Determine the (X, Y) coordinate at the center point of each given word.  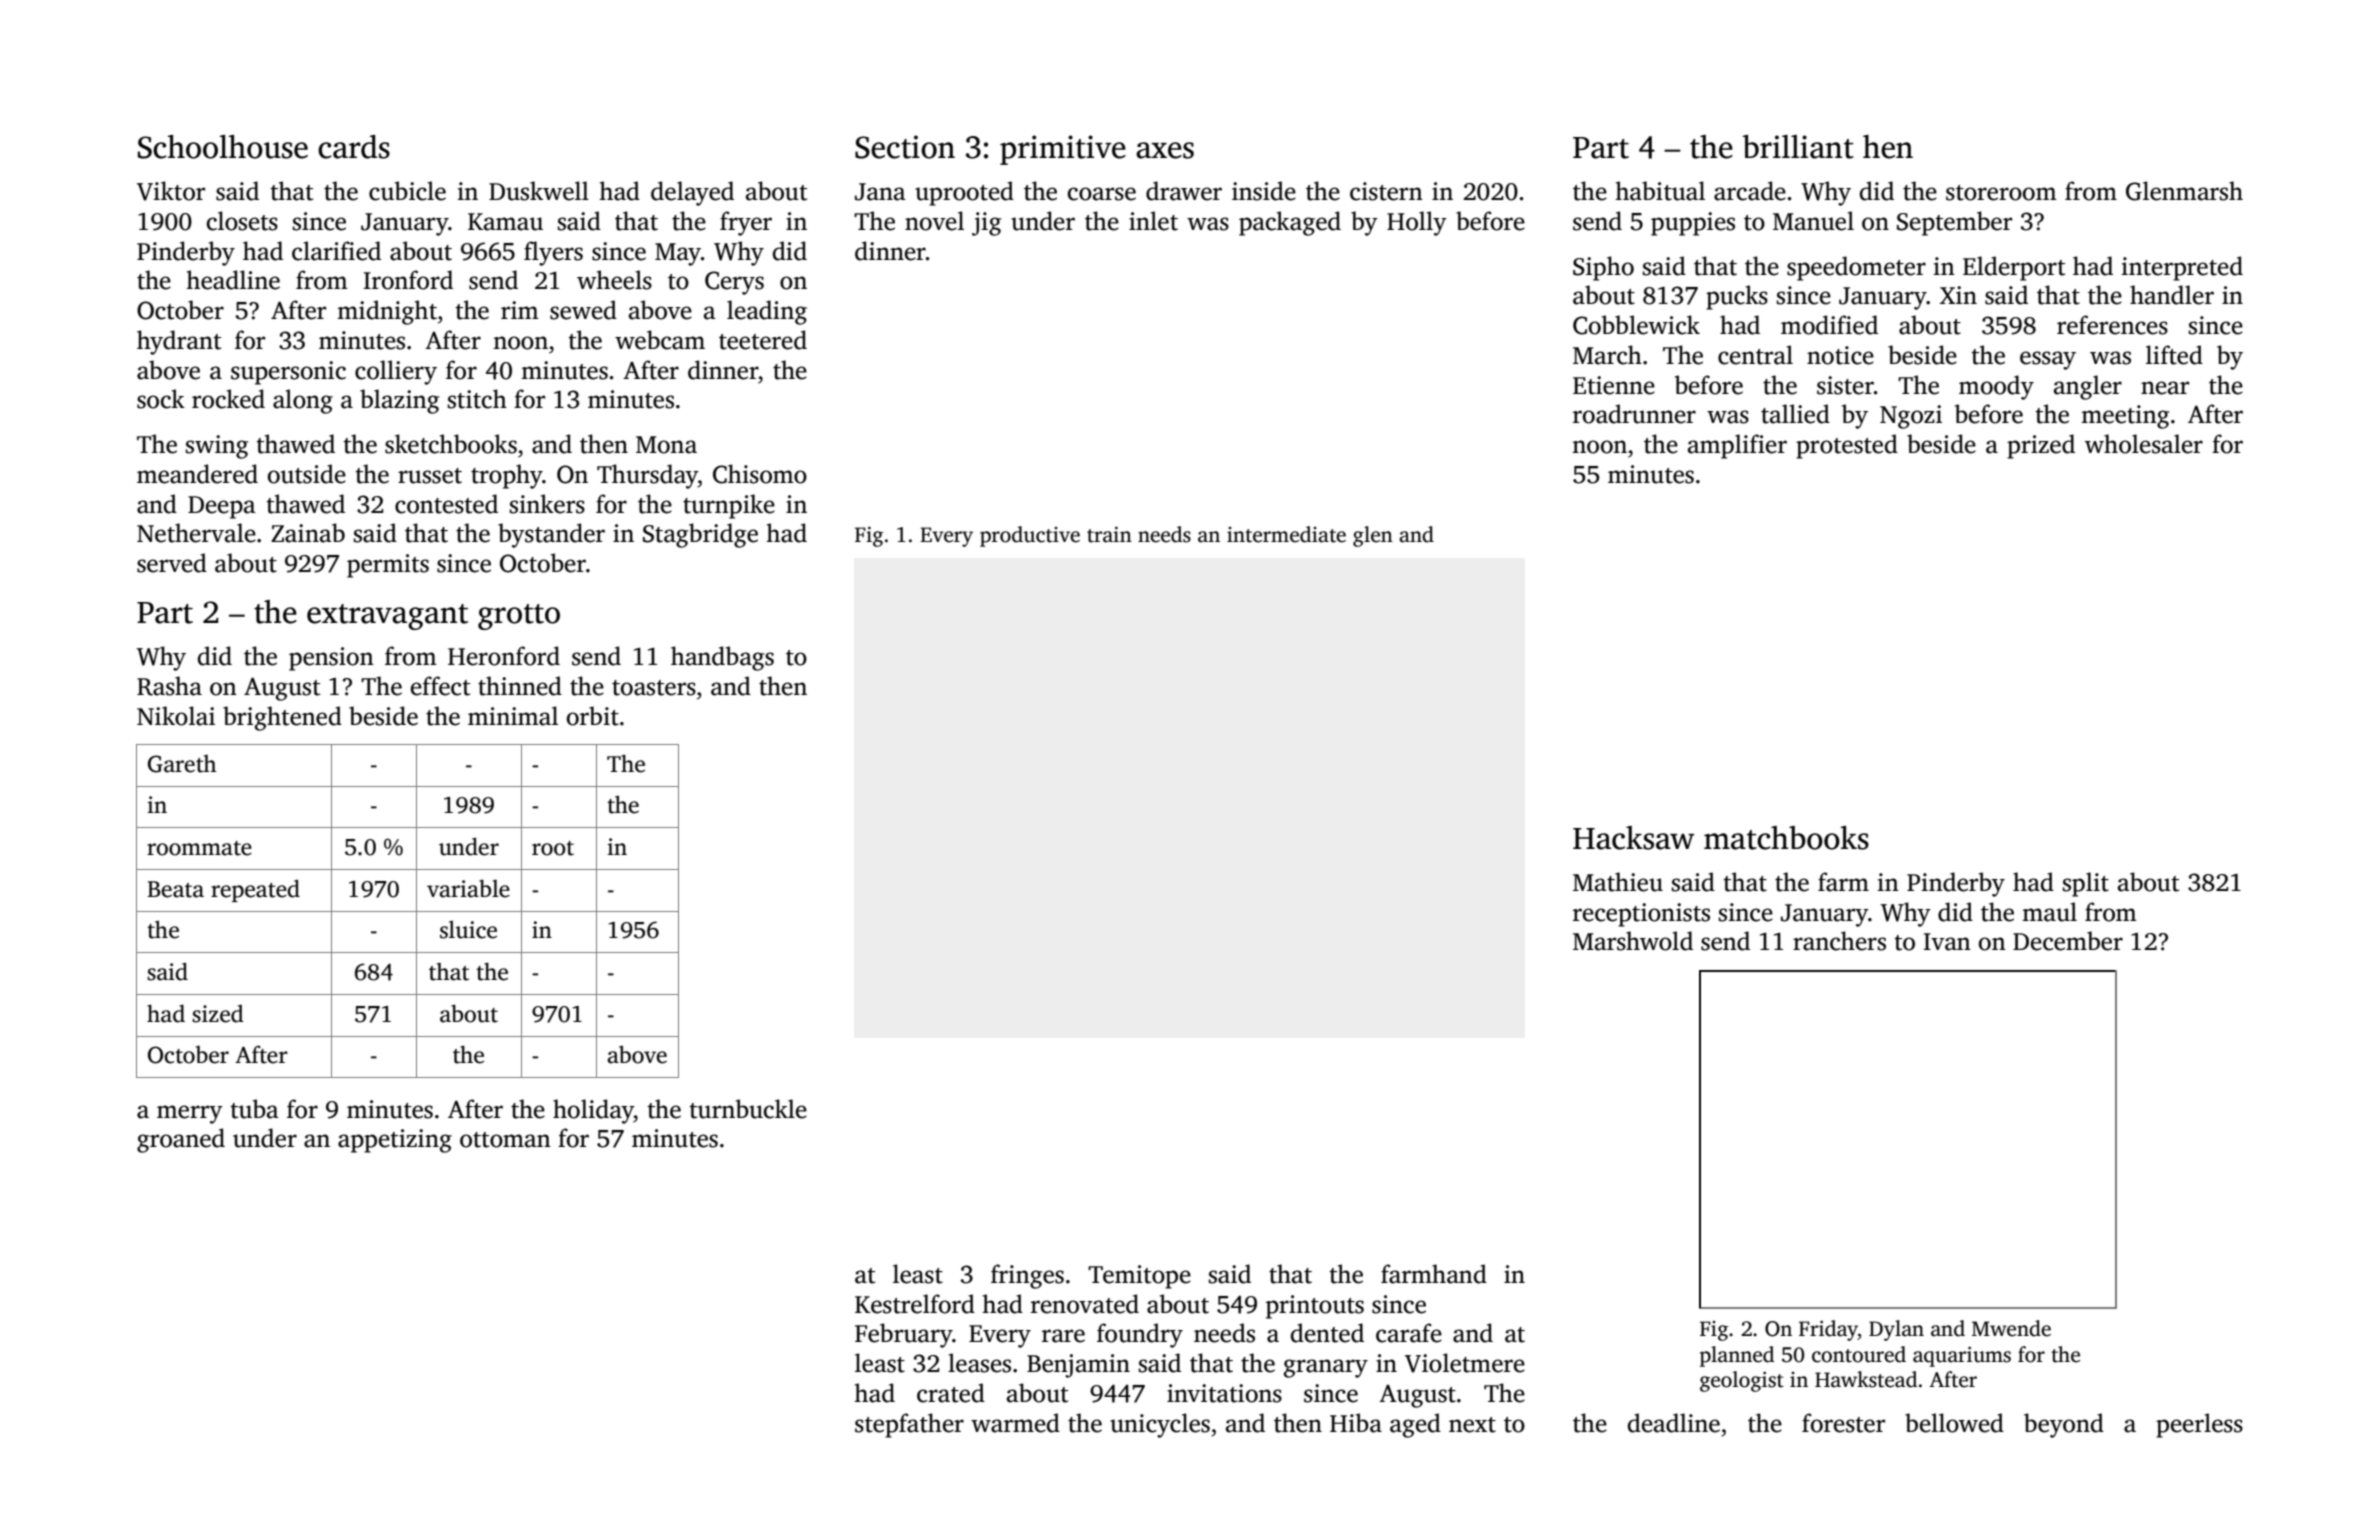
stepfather (909, 1425)
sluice (468, 930)
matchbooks (1786, 838)
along (303, 401)
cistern (1386, 191)
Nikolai (176, 716)
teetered (763, 340)
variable (468, 888)
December (2068, 941)
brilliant (1798, 147)
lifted (2174, 355)
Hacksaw (1633, 838)
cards (354, 147)
